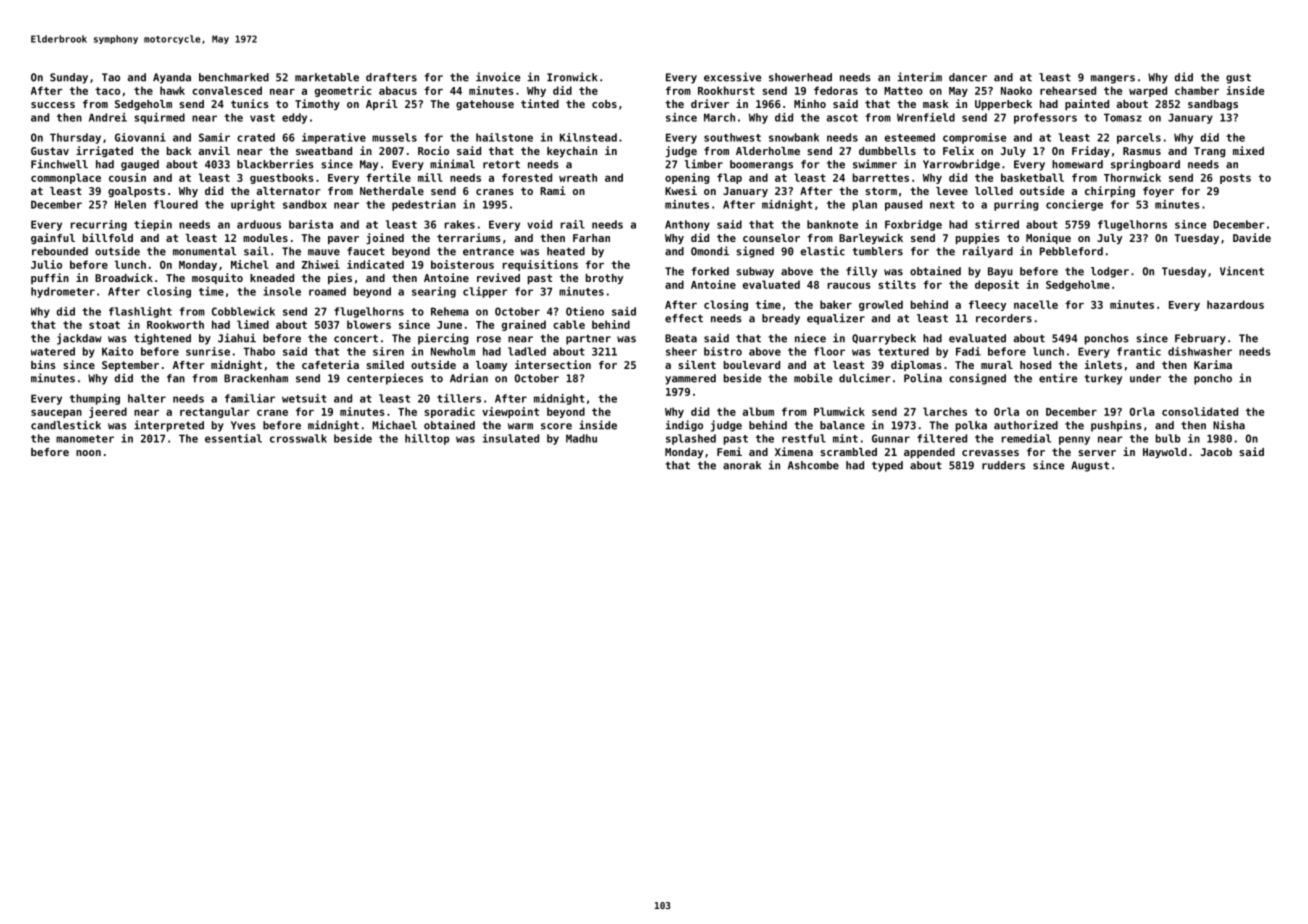  I want to click on Michael, so click(394, 425).
